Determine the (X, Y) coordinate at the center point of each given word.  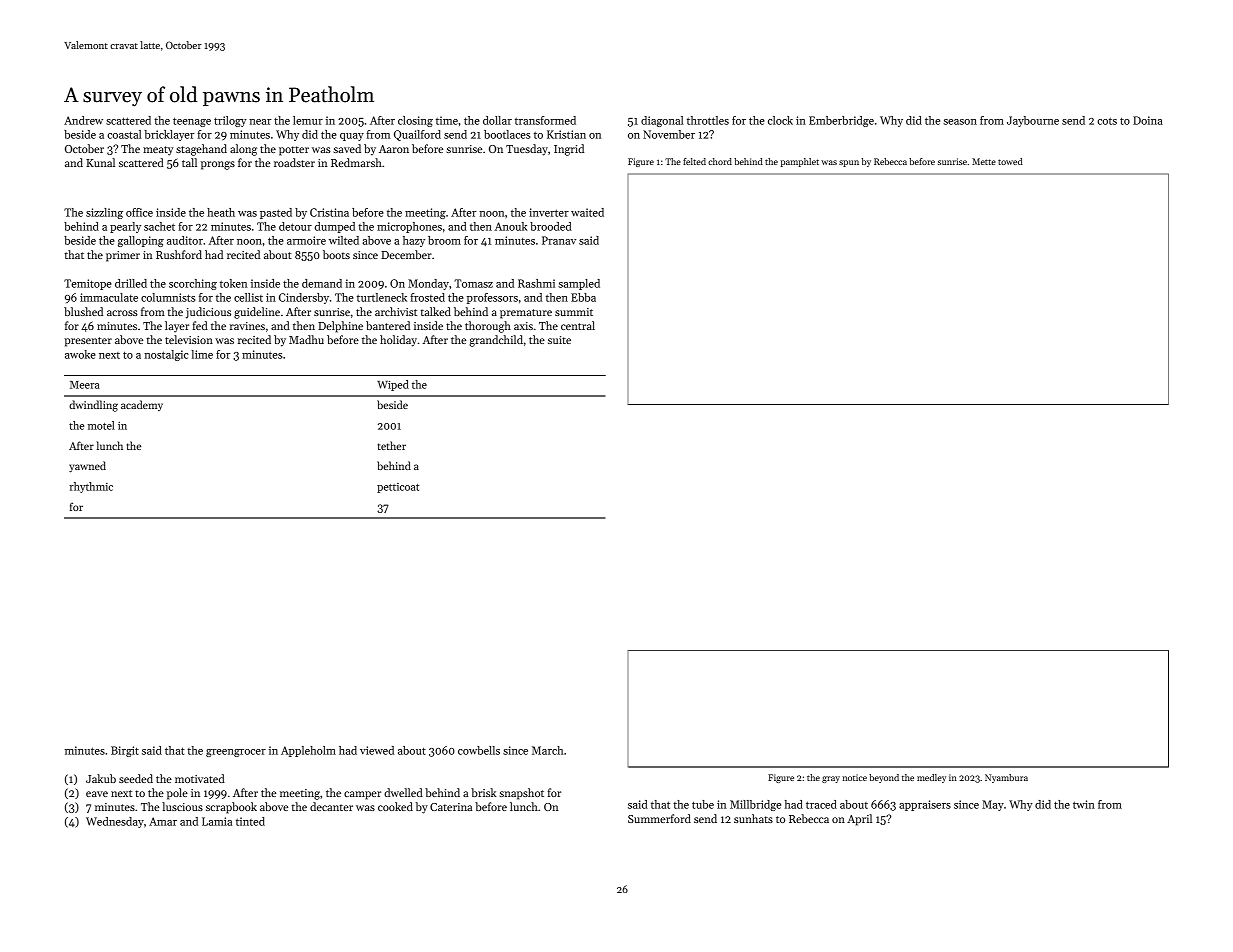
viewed (377, 750)
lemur (308, 120)
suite (559, 340)
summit (574, 312)
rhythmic (91, 487)
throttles (708, 120)
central (578, 325)
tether (392, 445)
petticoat (398, 488)
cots (1107, 121)
